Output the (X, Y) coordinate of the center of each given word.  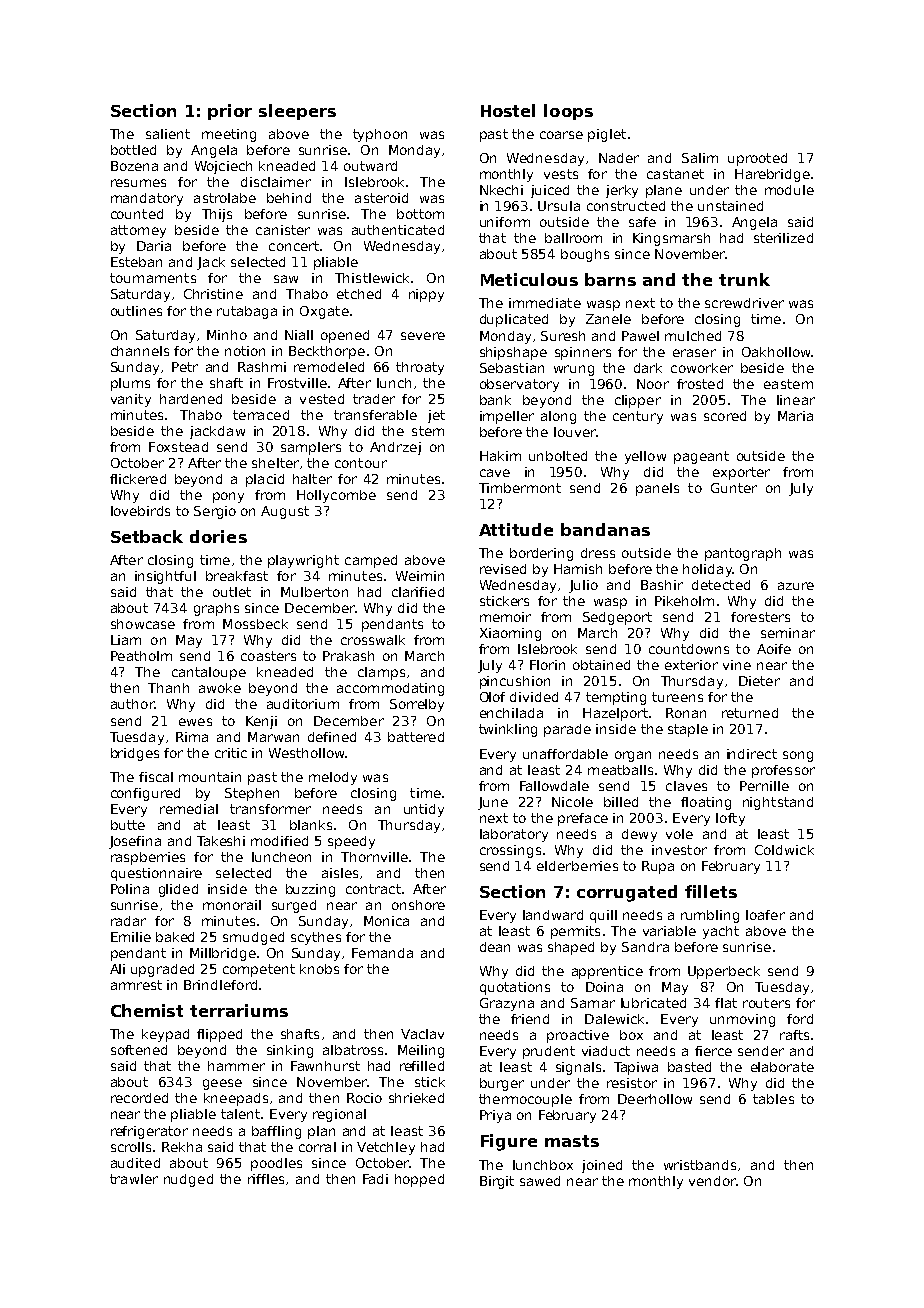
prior (230, 112)
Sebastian (512, 368)
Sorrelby (417, 705)
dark (648, 368)
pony (228, 497)
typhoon (380, 135)
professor (783, 771)
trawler (134, 1179)
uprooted (757, 159)
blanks (311, 825)
